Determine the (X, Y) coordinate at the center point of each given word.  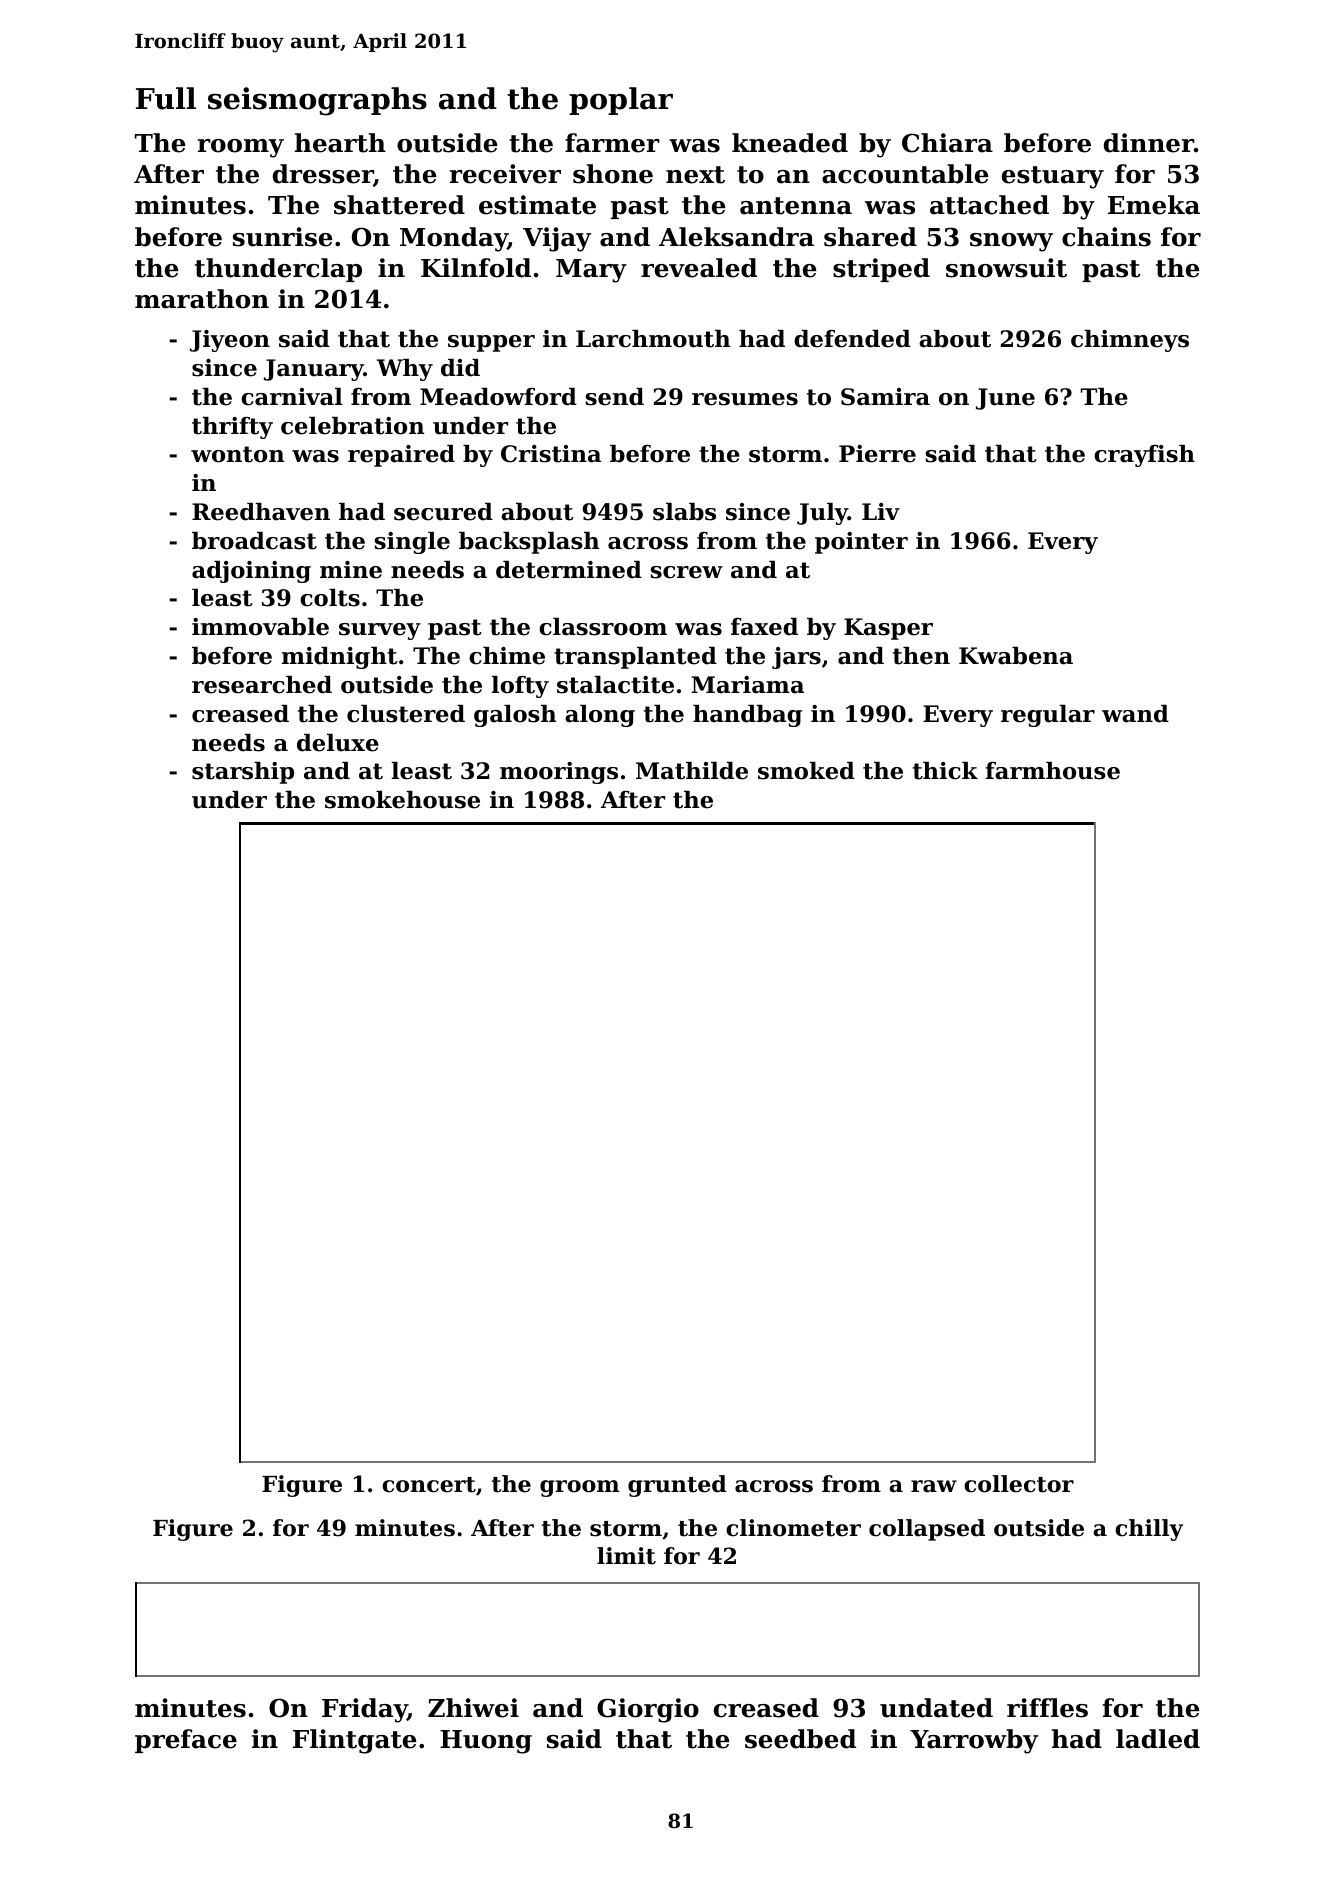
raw (934, 1486)
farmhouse (1053, 771)
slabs (684, 512)
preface (186, 1741)
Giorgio (648, 1710)
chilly (1149, 1530)
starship (243, 773)
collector (1019, 1484)
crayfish (1144, 456)
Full (166, 98)
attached (989, 205)
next (695, 175)
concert (429, 1485)
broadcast (254, 541)
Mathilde (692, 771)
